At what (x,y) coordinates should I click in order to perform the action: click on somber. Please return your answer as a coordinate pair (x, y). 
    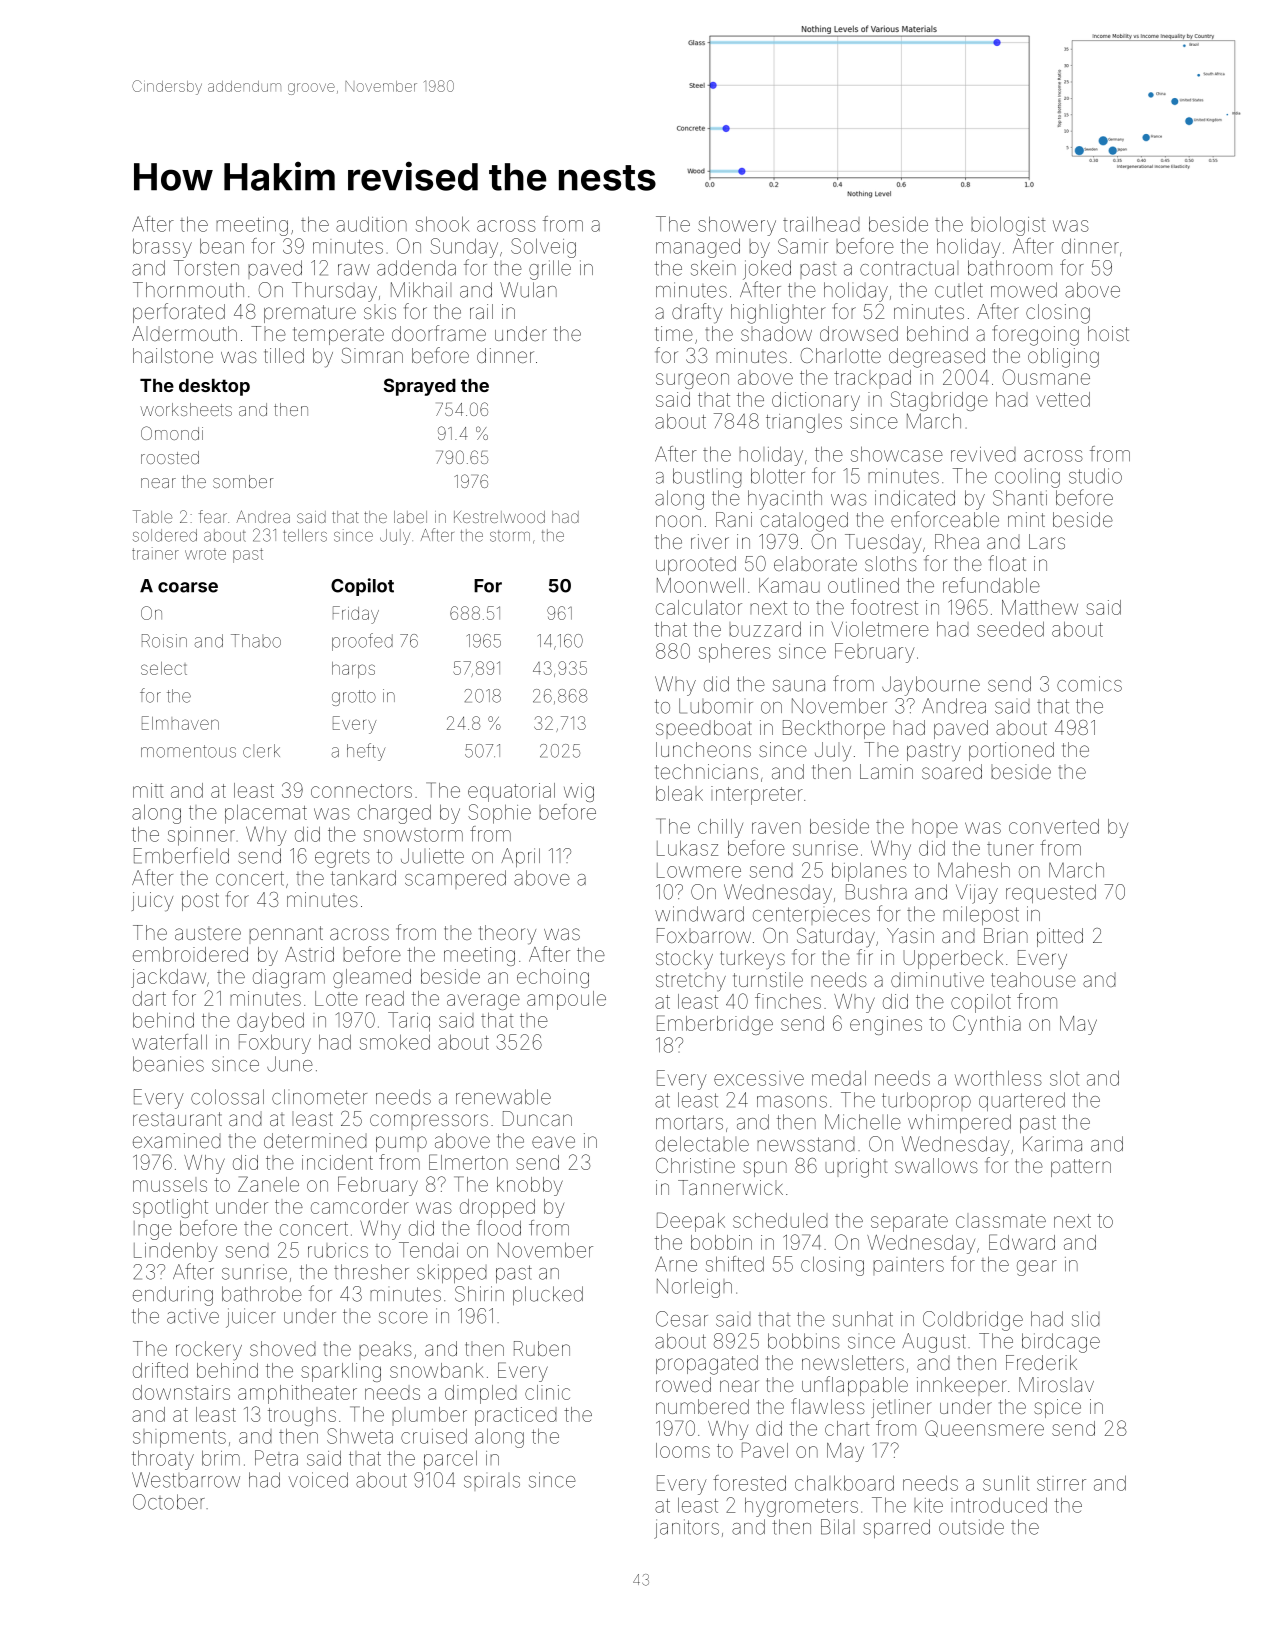
    Looking at the image, I should click on (243, 481).
